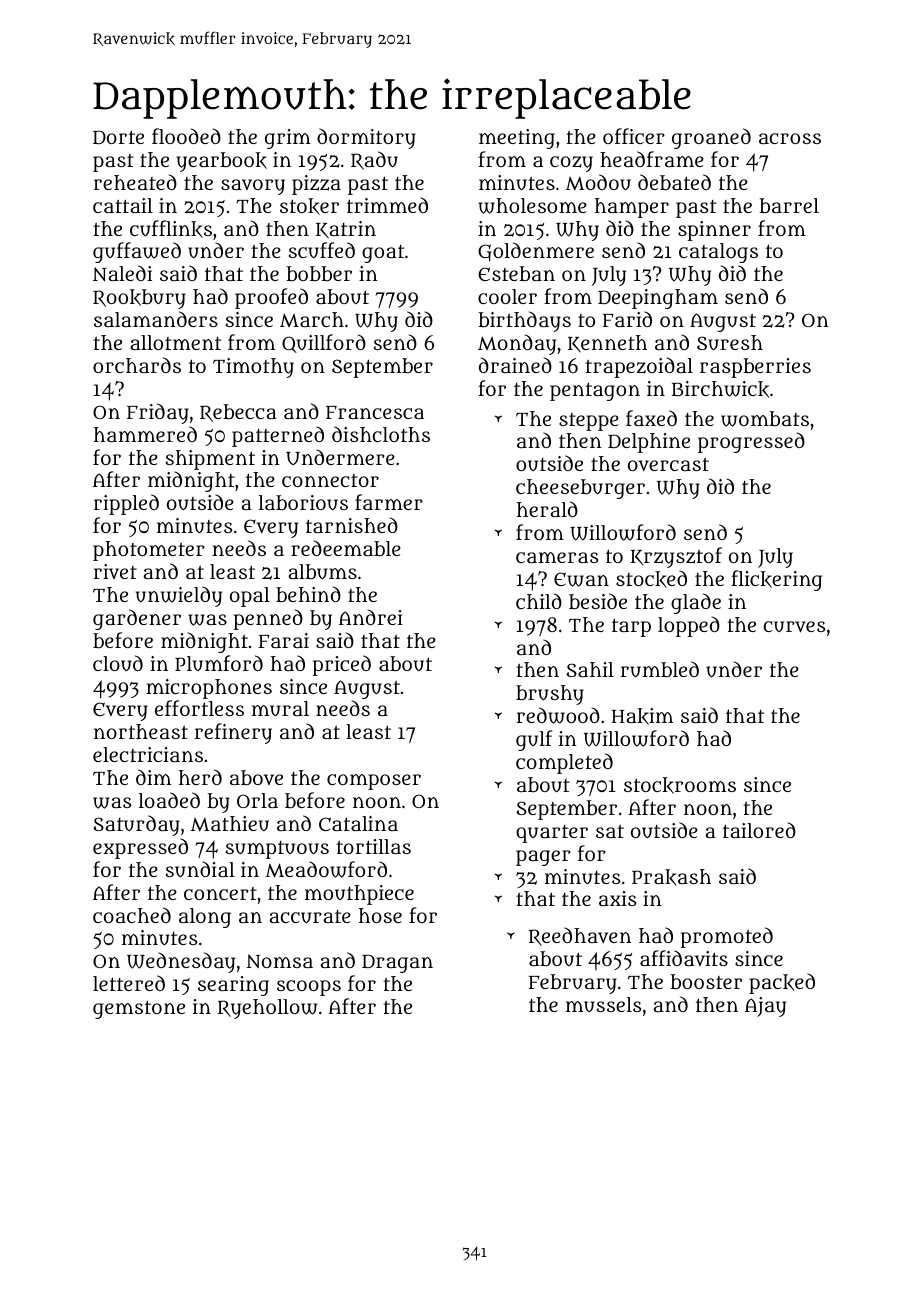 This document has height=1314, width=924. What do you see at coordinates (507, 296) in the document?
I see `cooler` at bounding box center [507, 296].
